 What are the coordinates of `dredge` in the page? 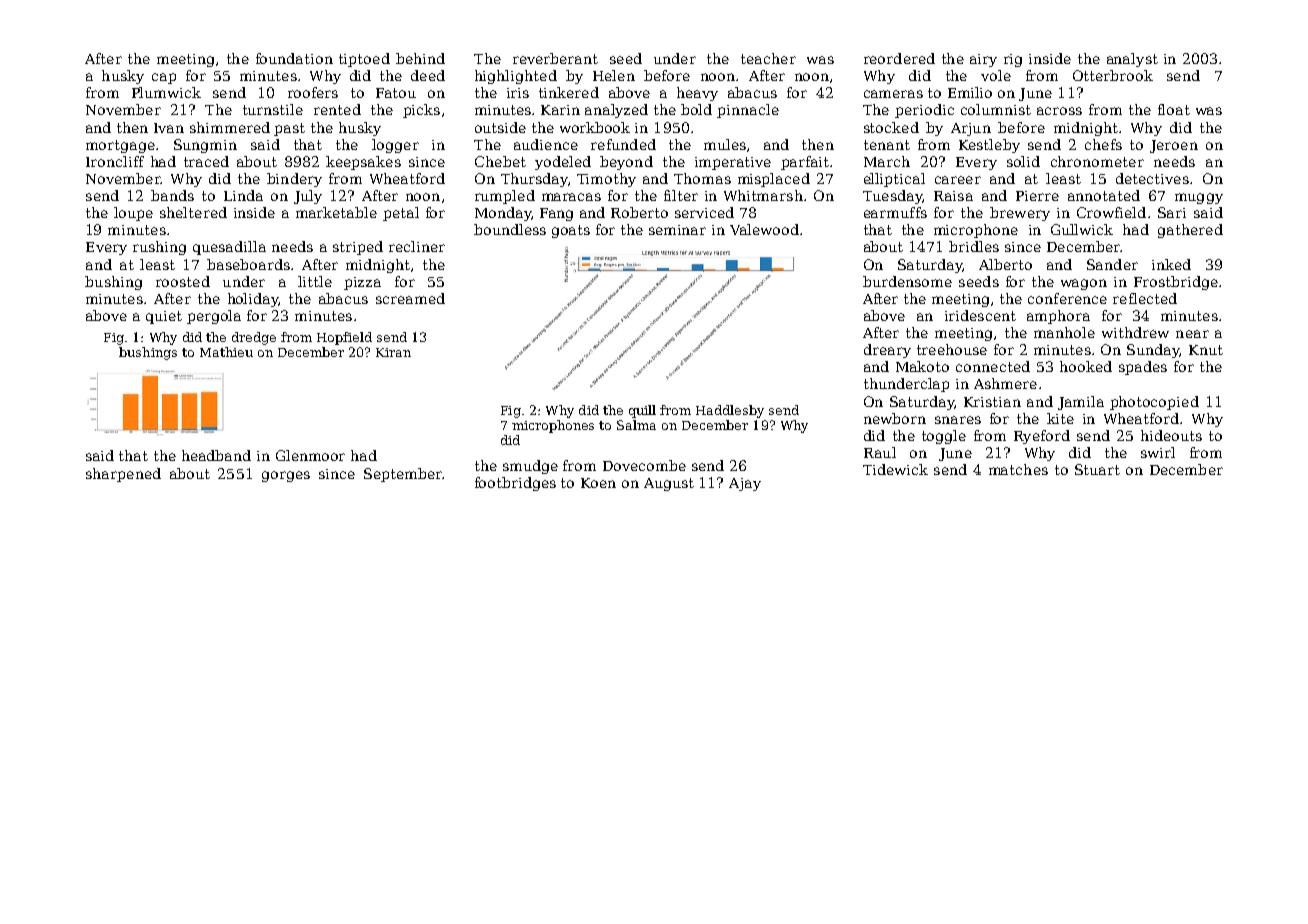 It's located at (254, 338).
